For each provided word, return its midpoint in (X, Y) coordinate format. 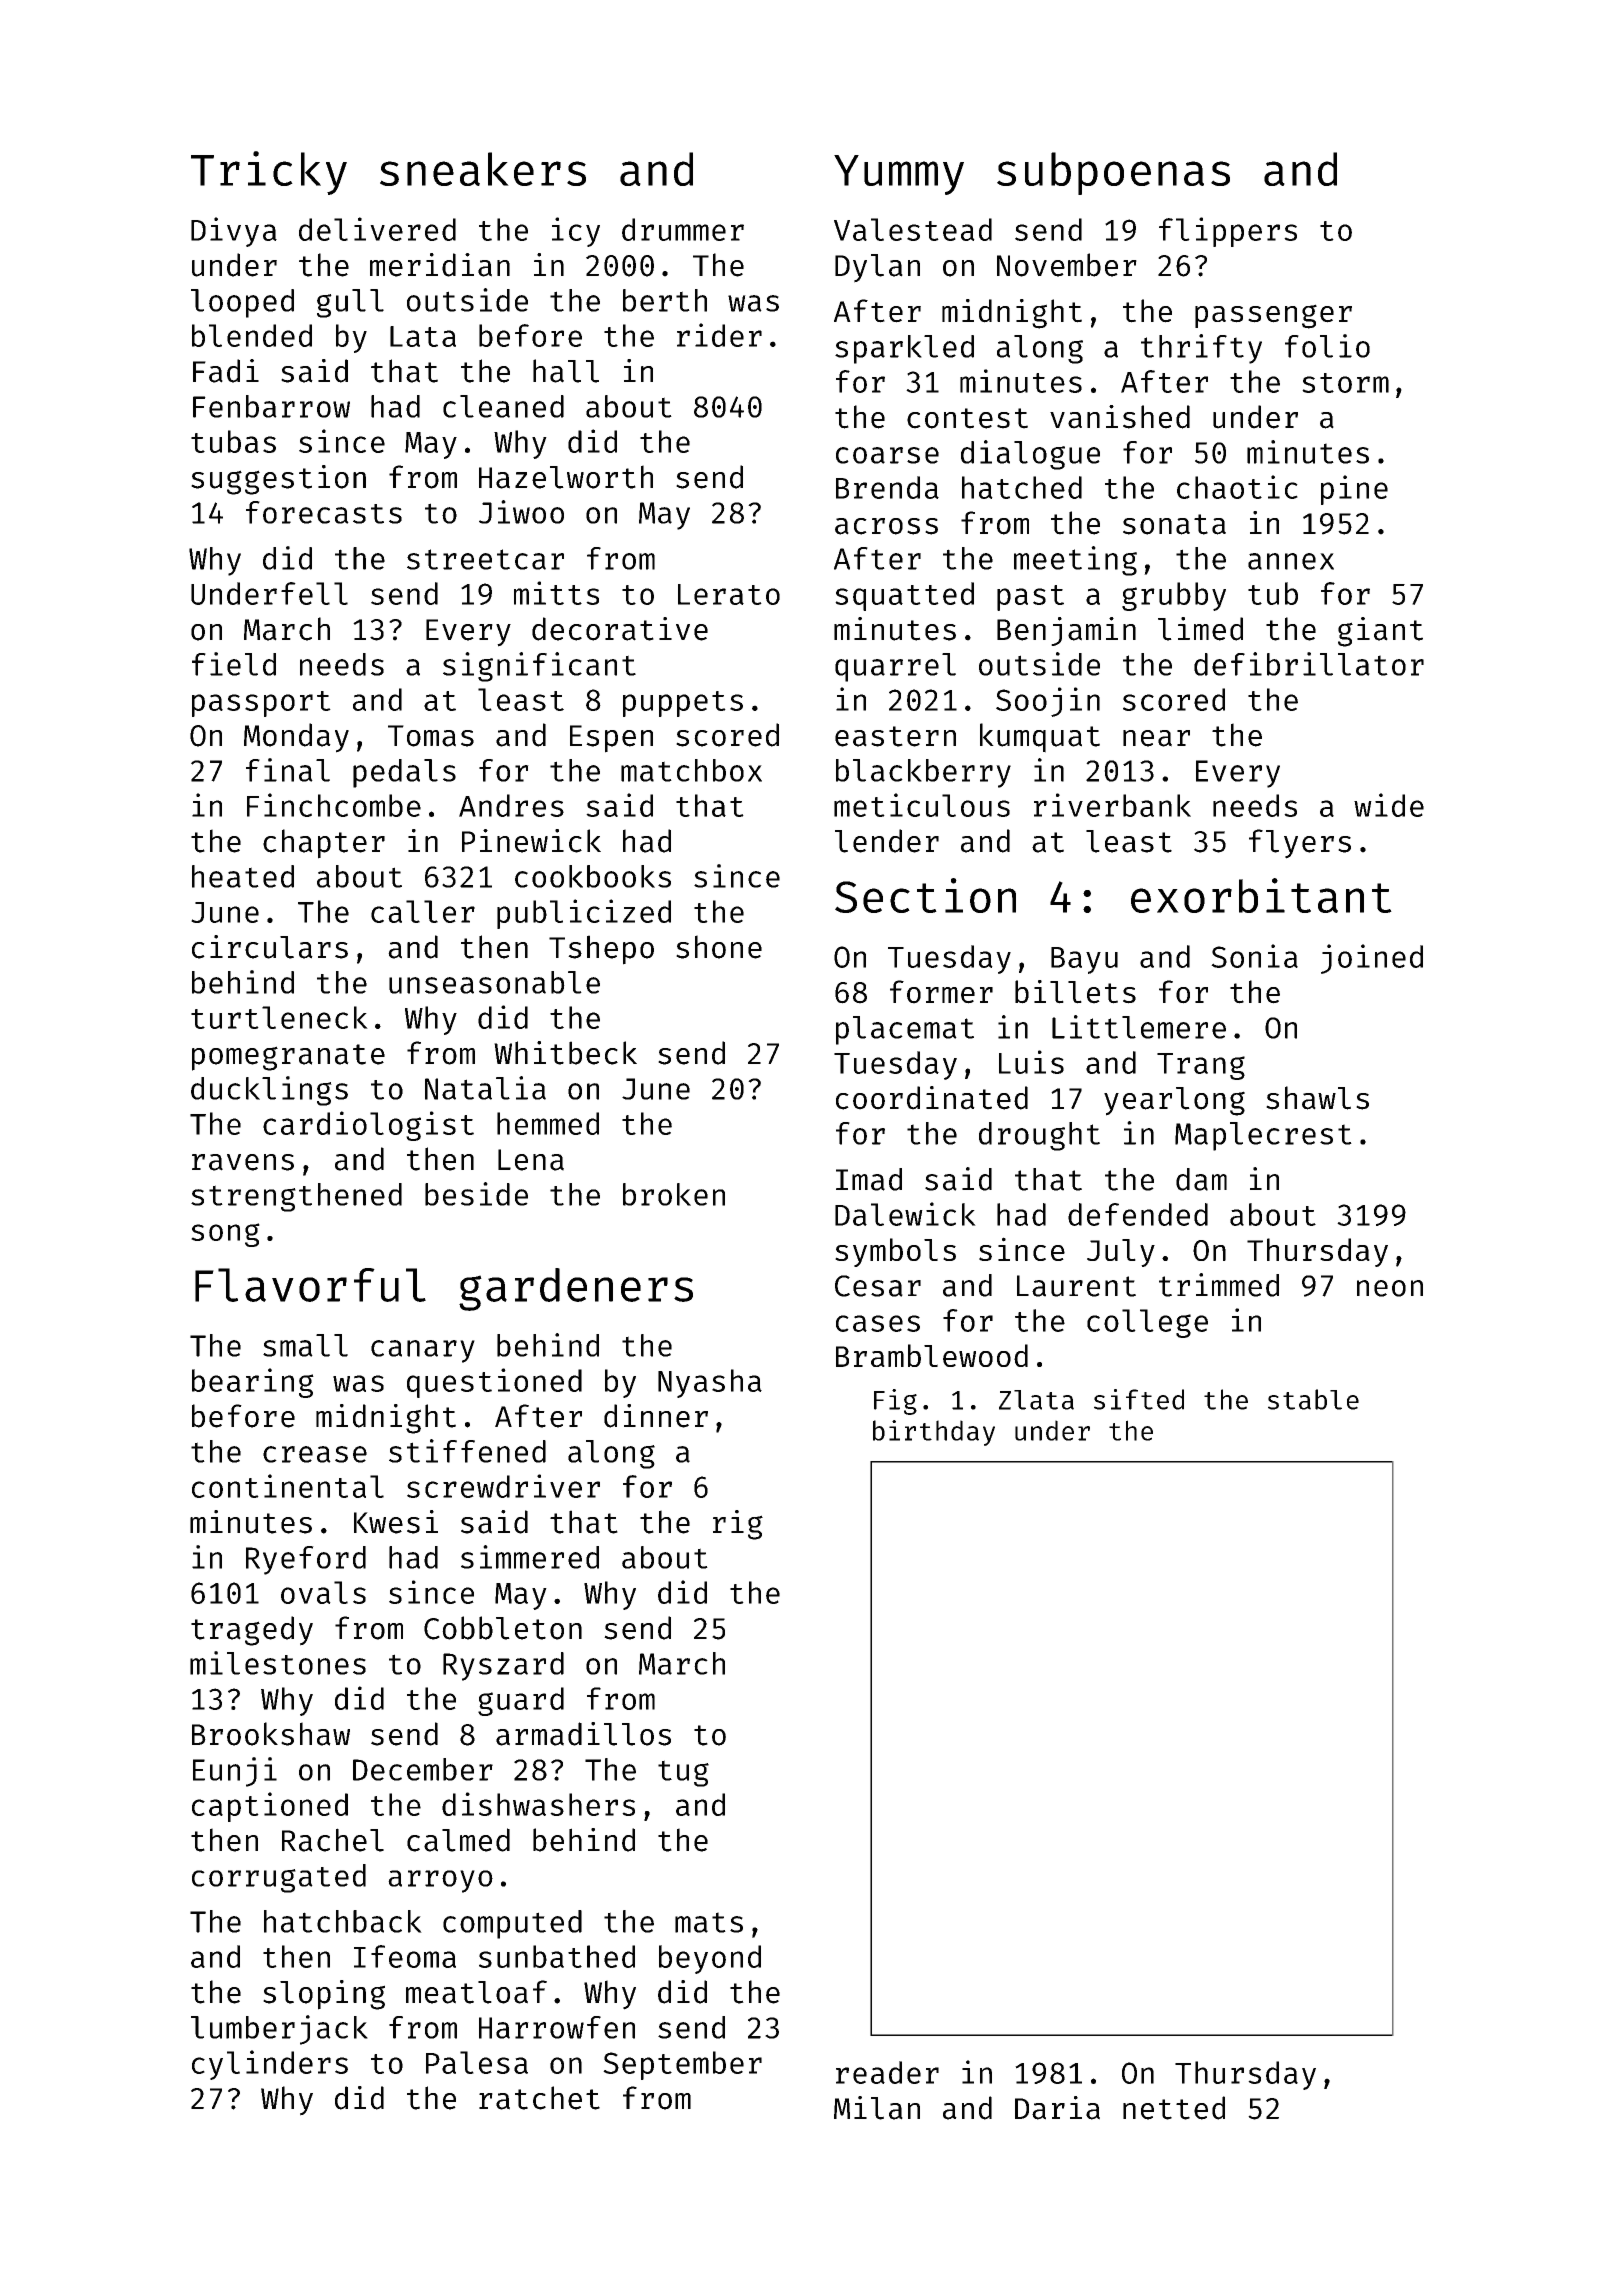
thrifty (1201, 349)
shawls (1317, 1098)
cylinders (270, 2065)
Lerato (729, 594)
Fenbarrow (271, 406)
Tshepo (601, 950)
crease (315, 1454)
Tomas (431, 736)
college (1147, 1323)
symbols (895, 1252)
